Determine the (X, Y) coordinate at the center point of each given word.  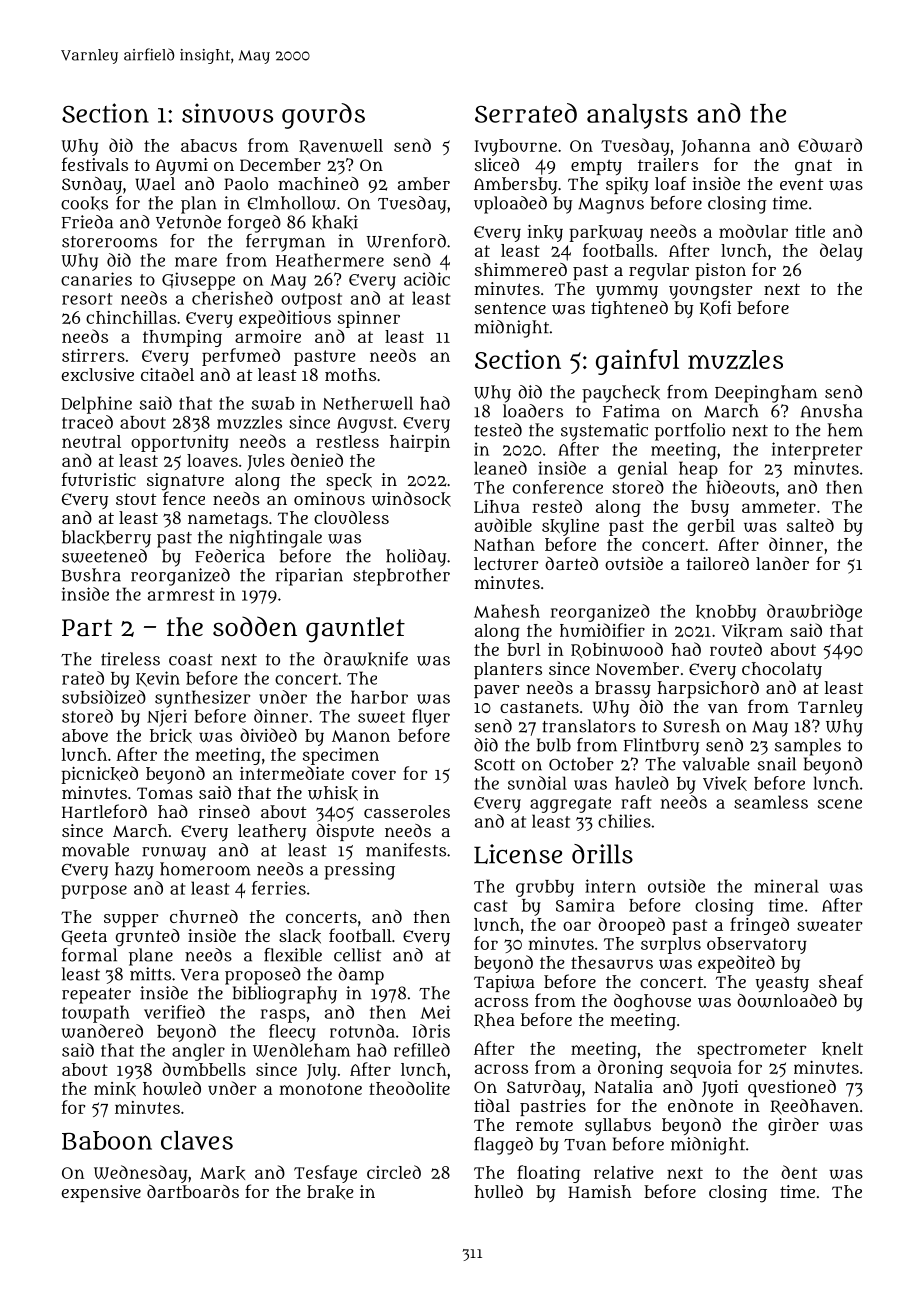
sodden (255, 626)
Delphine (96, 405)
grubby (545, 888)
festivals (95, 164)
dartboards (193, 1191)
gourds (323, 116)
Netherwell (368, 403)
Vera (200, 975)
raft (636, 802)
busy (710, 508)
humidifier (602, 630)
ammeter (779, 507)
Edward (830, 145)
